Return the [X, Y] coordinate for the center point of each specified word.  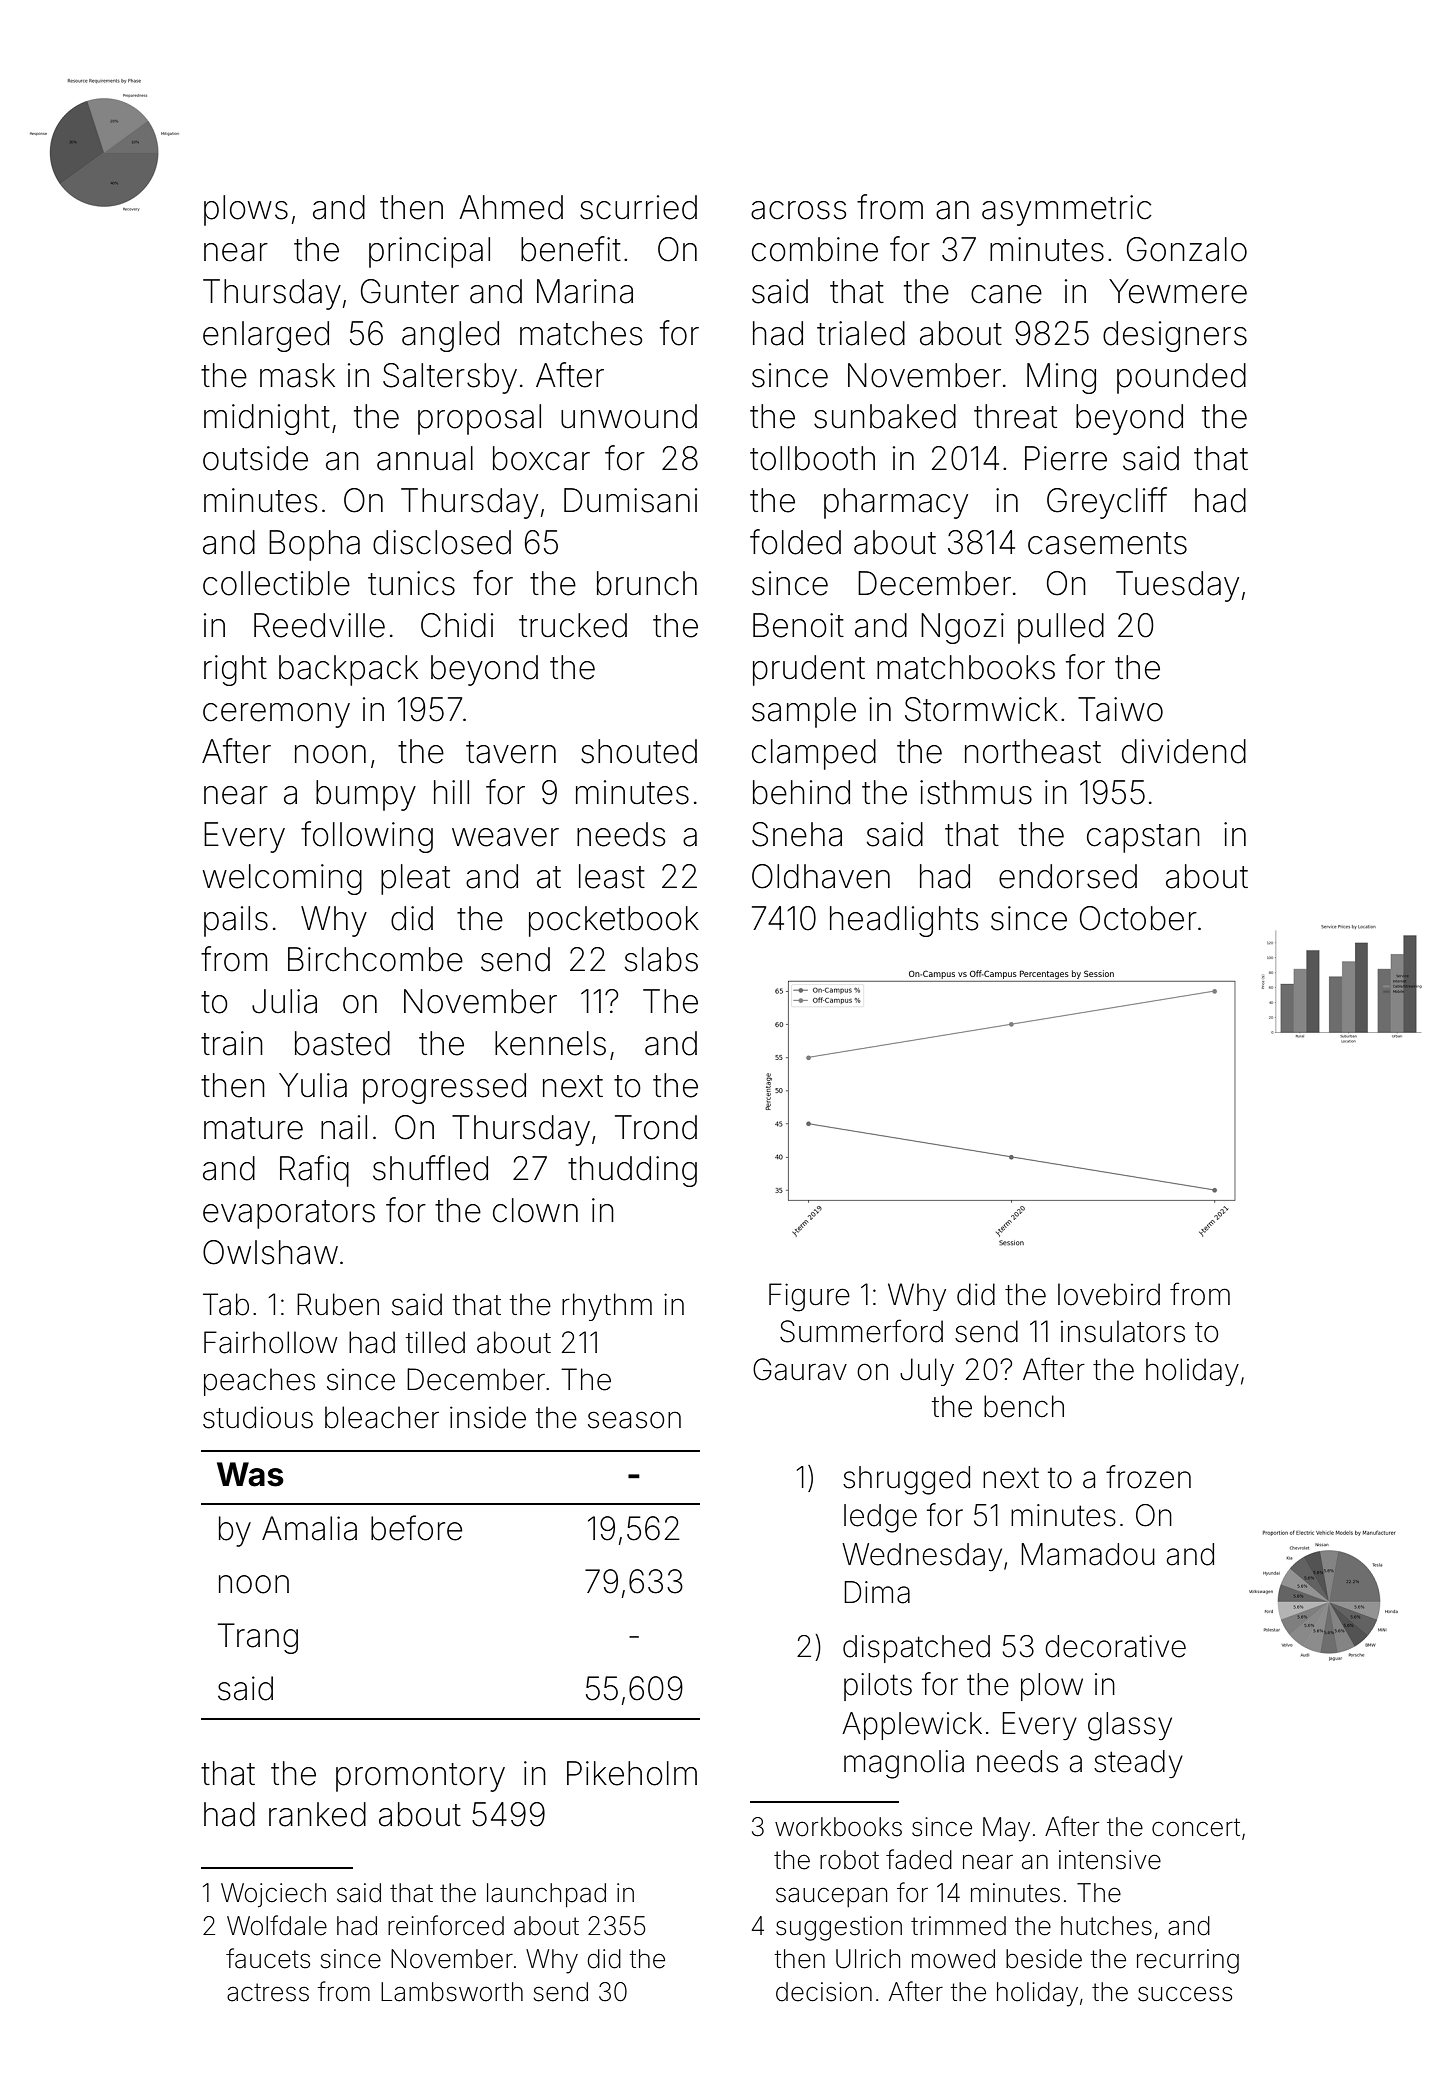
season [634, 1420]
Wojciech [273, 1895]
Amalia [309, 1528]
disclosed [442, 542]
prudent [809, 670]
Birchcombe [375, 959]
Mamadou [1088, 1554]
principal [429, 252]
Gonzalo [1187, 249]
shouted [639, 751]
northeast [1033, 751]
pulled [1061, 628]
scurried [638, 207]
